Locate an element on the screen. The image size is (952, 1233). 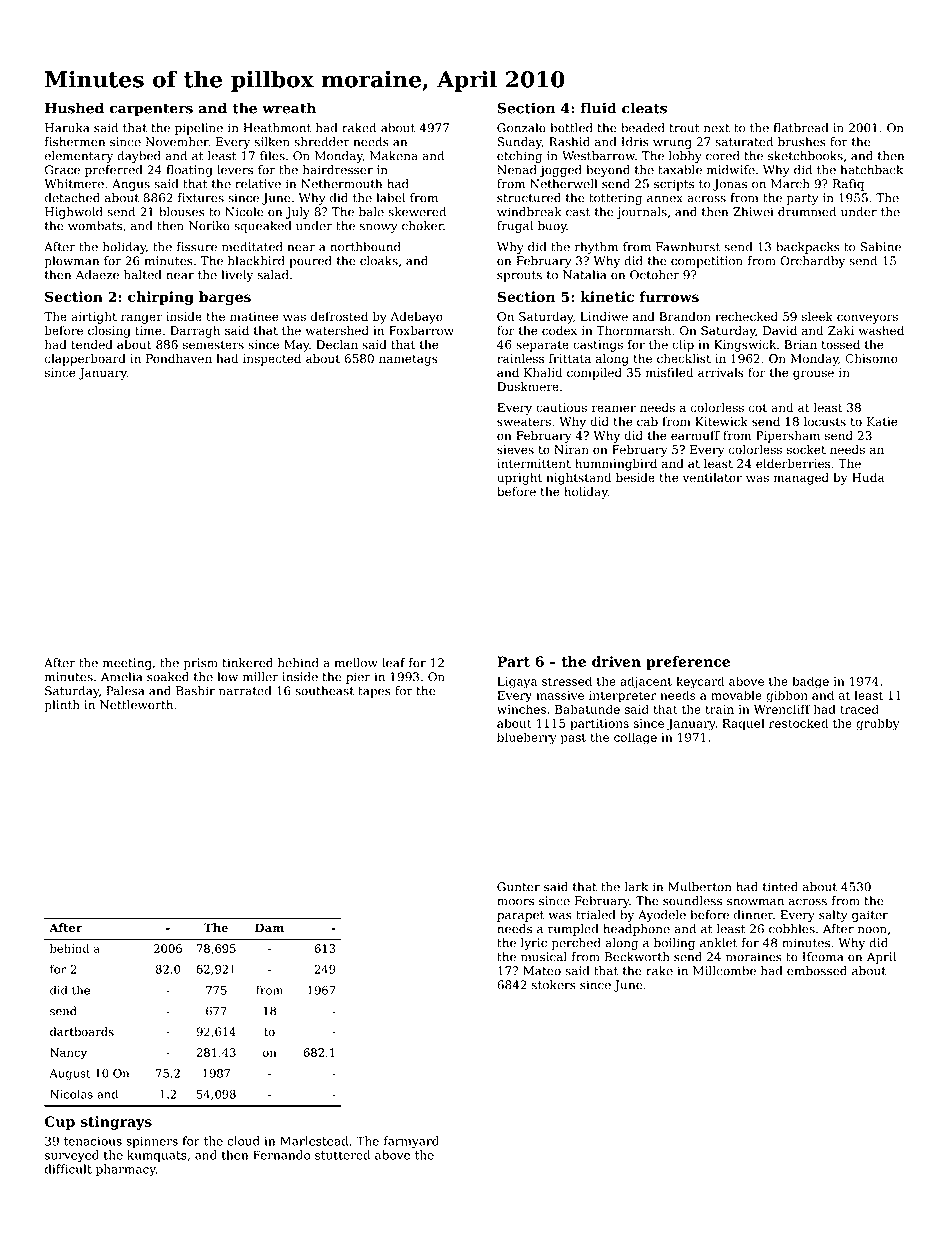
ventilator is located at coordinates (712, 478).
